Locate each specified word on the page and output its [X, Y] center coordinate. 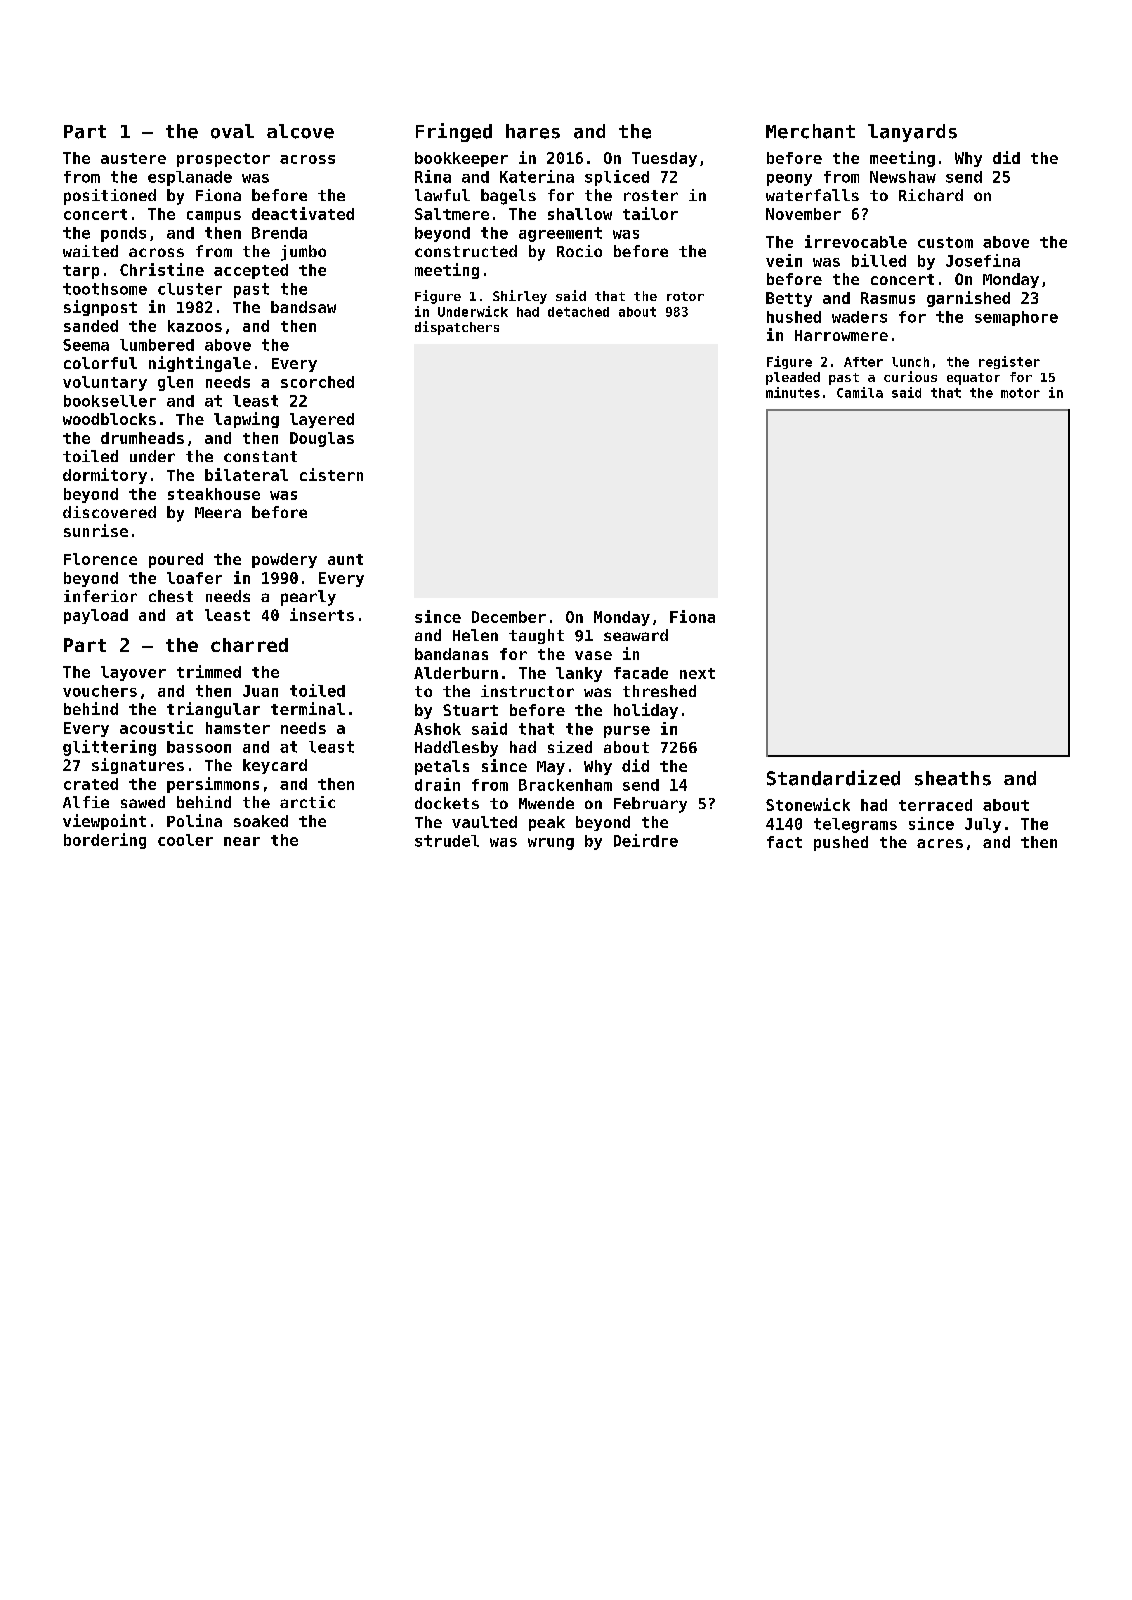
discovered [109, 512]
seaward [636, 635]
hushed [794, 317]
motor [1020, 393]
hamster [238, 728]
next [697, 673]
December [509, 617]
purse [627, 732]
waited [90, 251]
